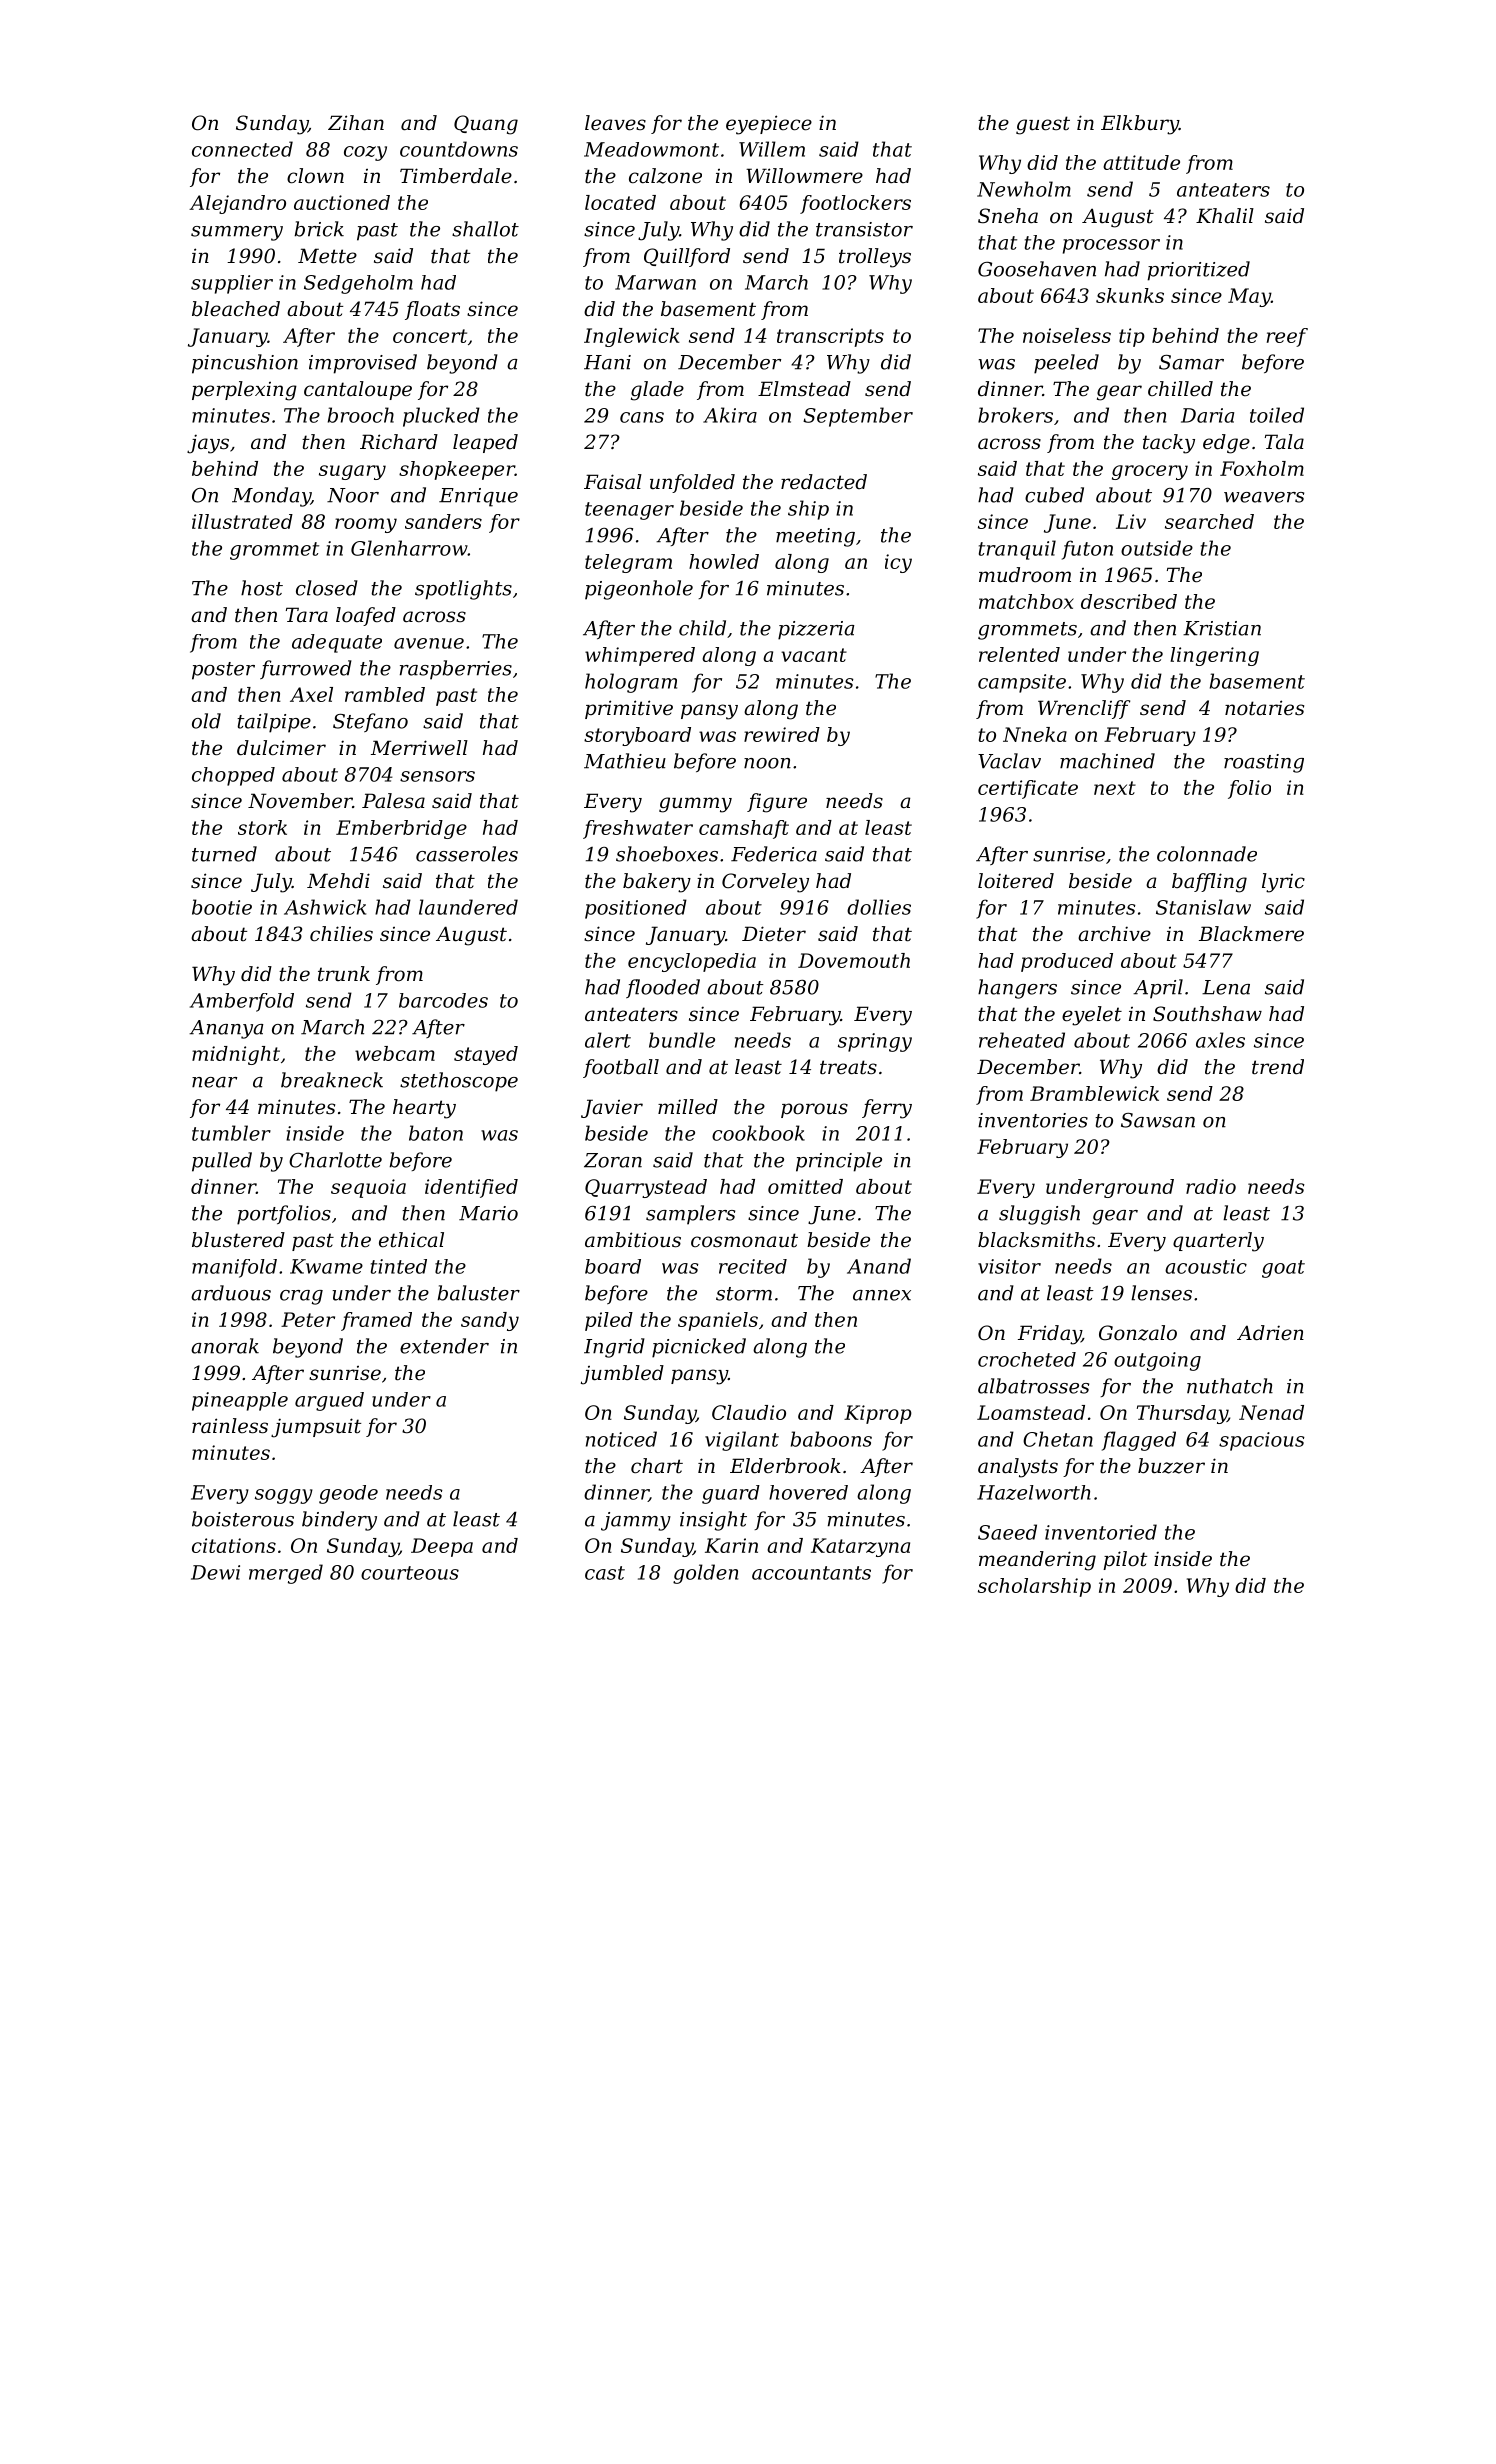  Describe the element at coordinates (1037, 1561) in the screenshot. I see `meandering` at that location.
